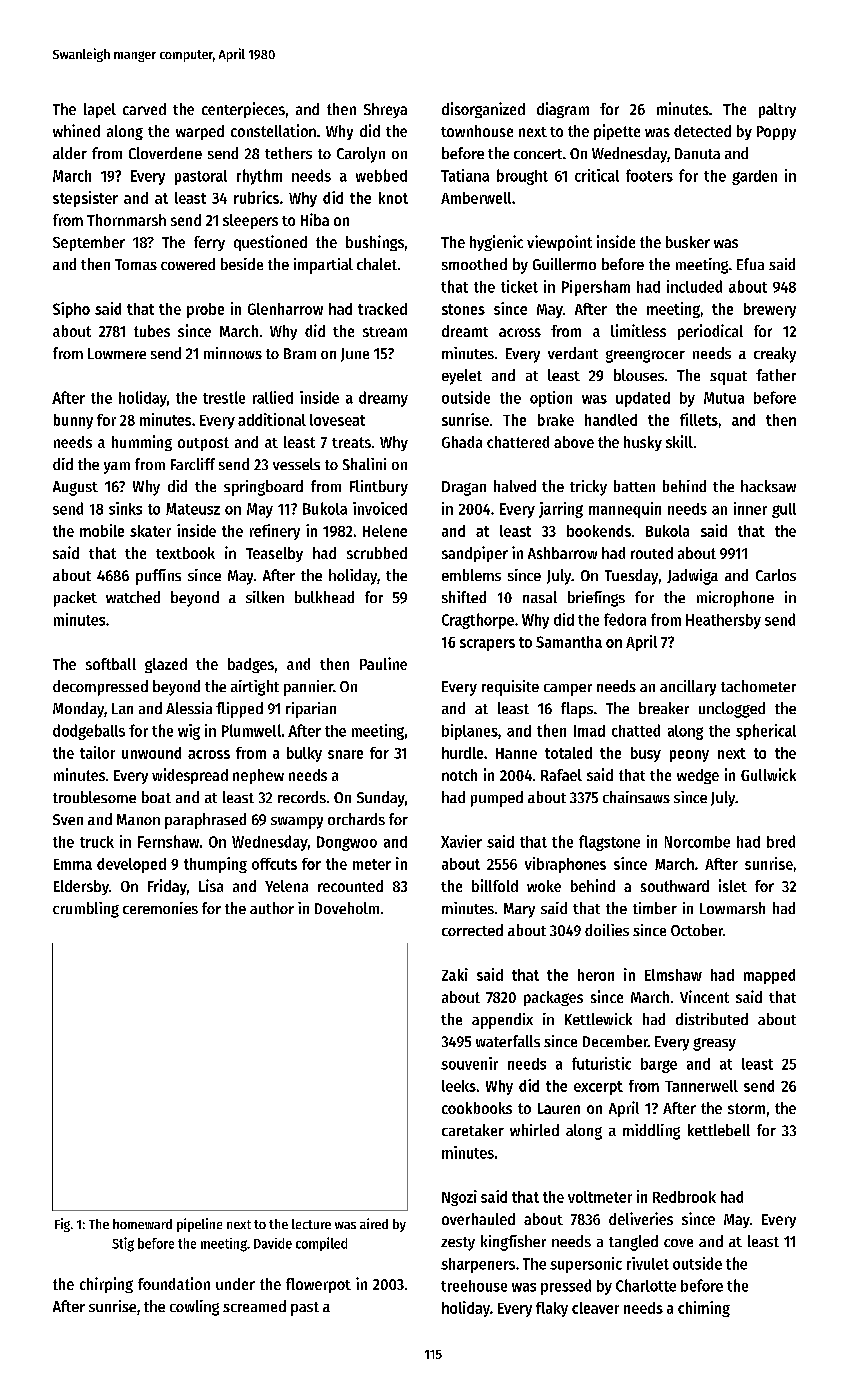  I want to click on pumped, so click(497, 799).
